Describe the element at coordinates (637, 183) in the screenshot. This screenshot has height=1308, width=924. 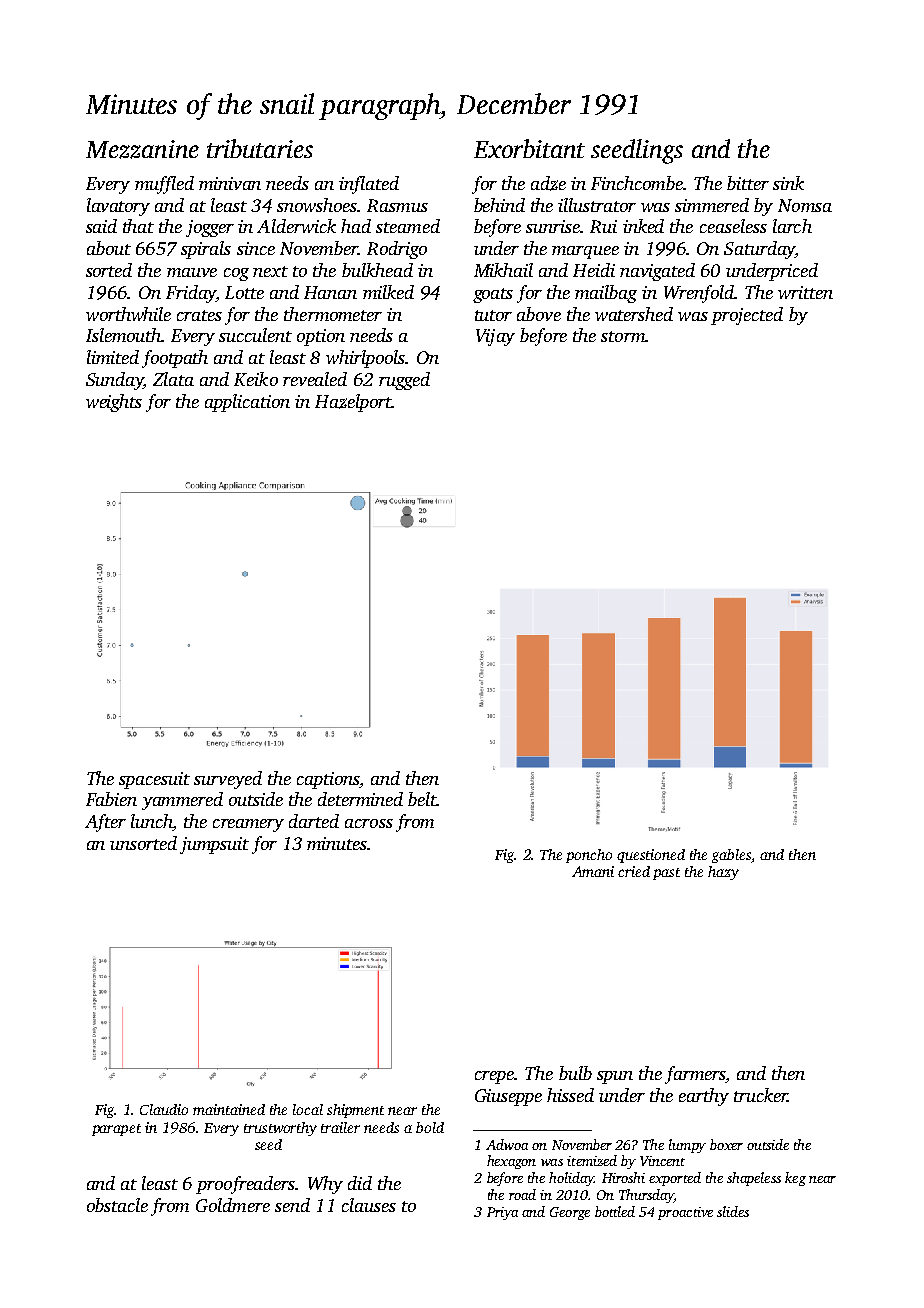
I see `Finchcombe` at that location.
